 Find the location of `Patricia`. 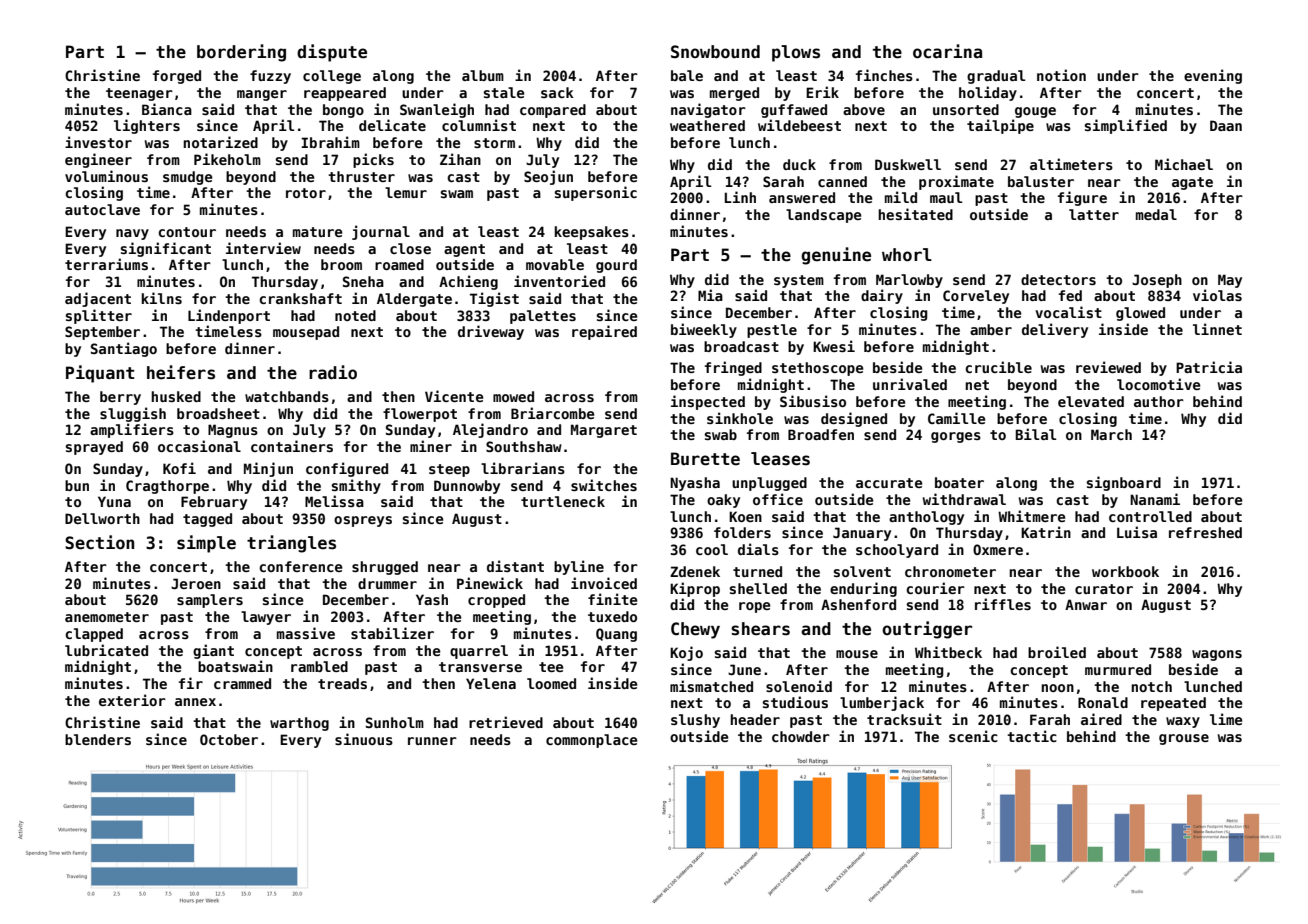

Patricia is located at coordinates (1209, 367).
